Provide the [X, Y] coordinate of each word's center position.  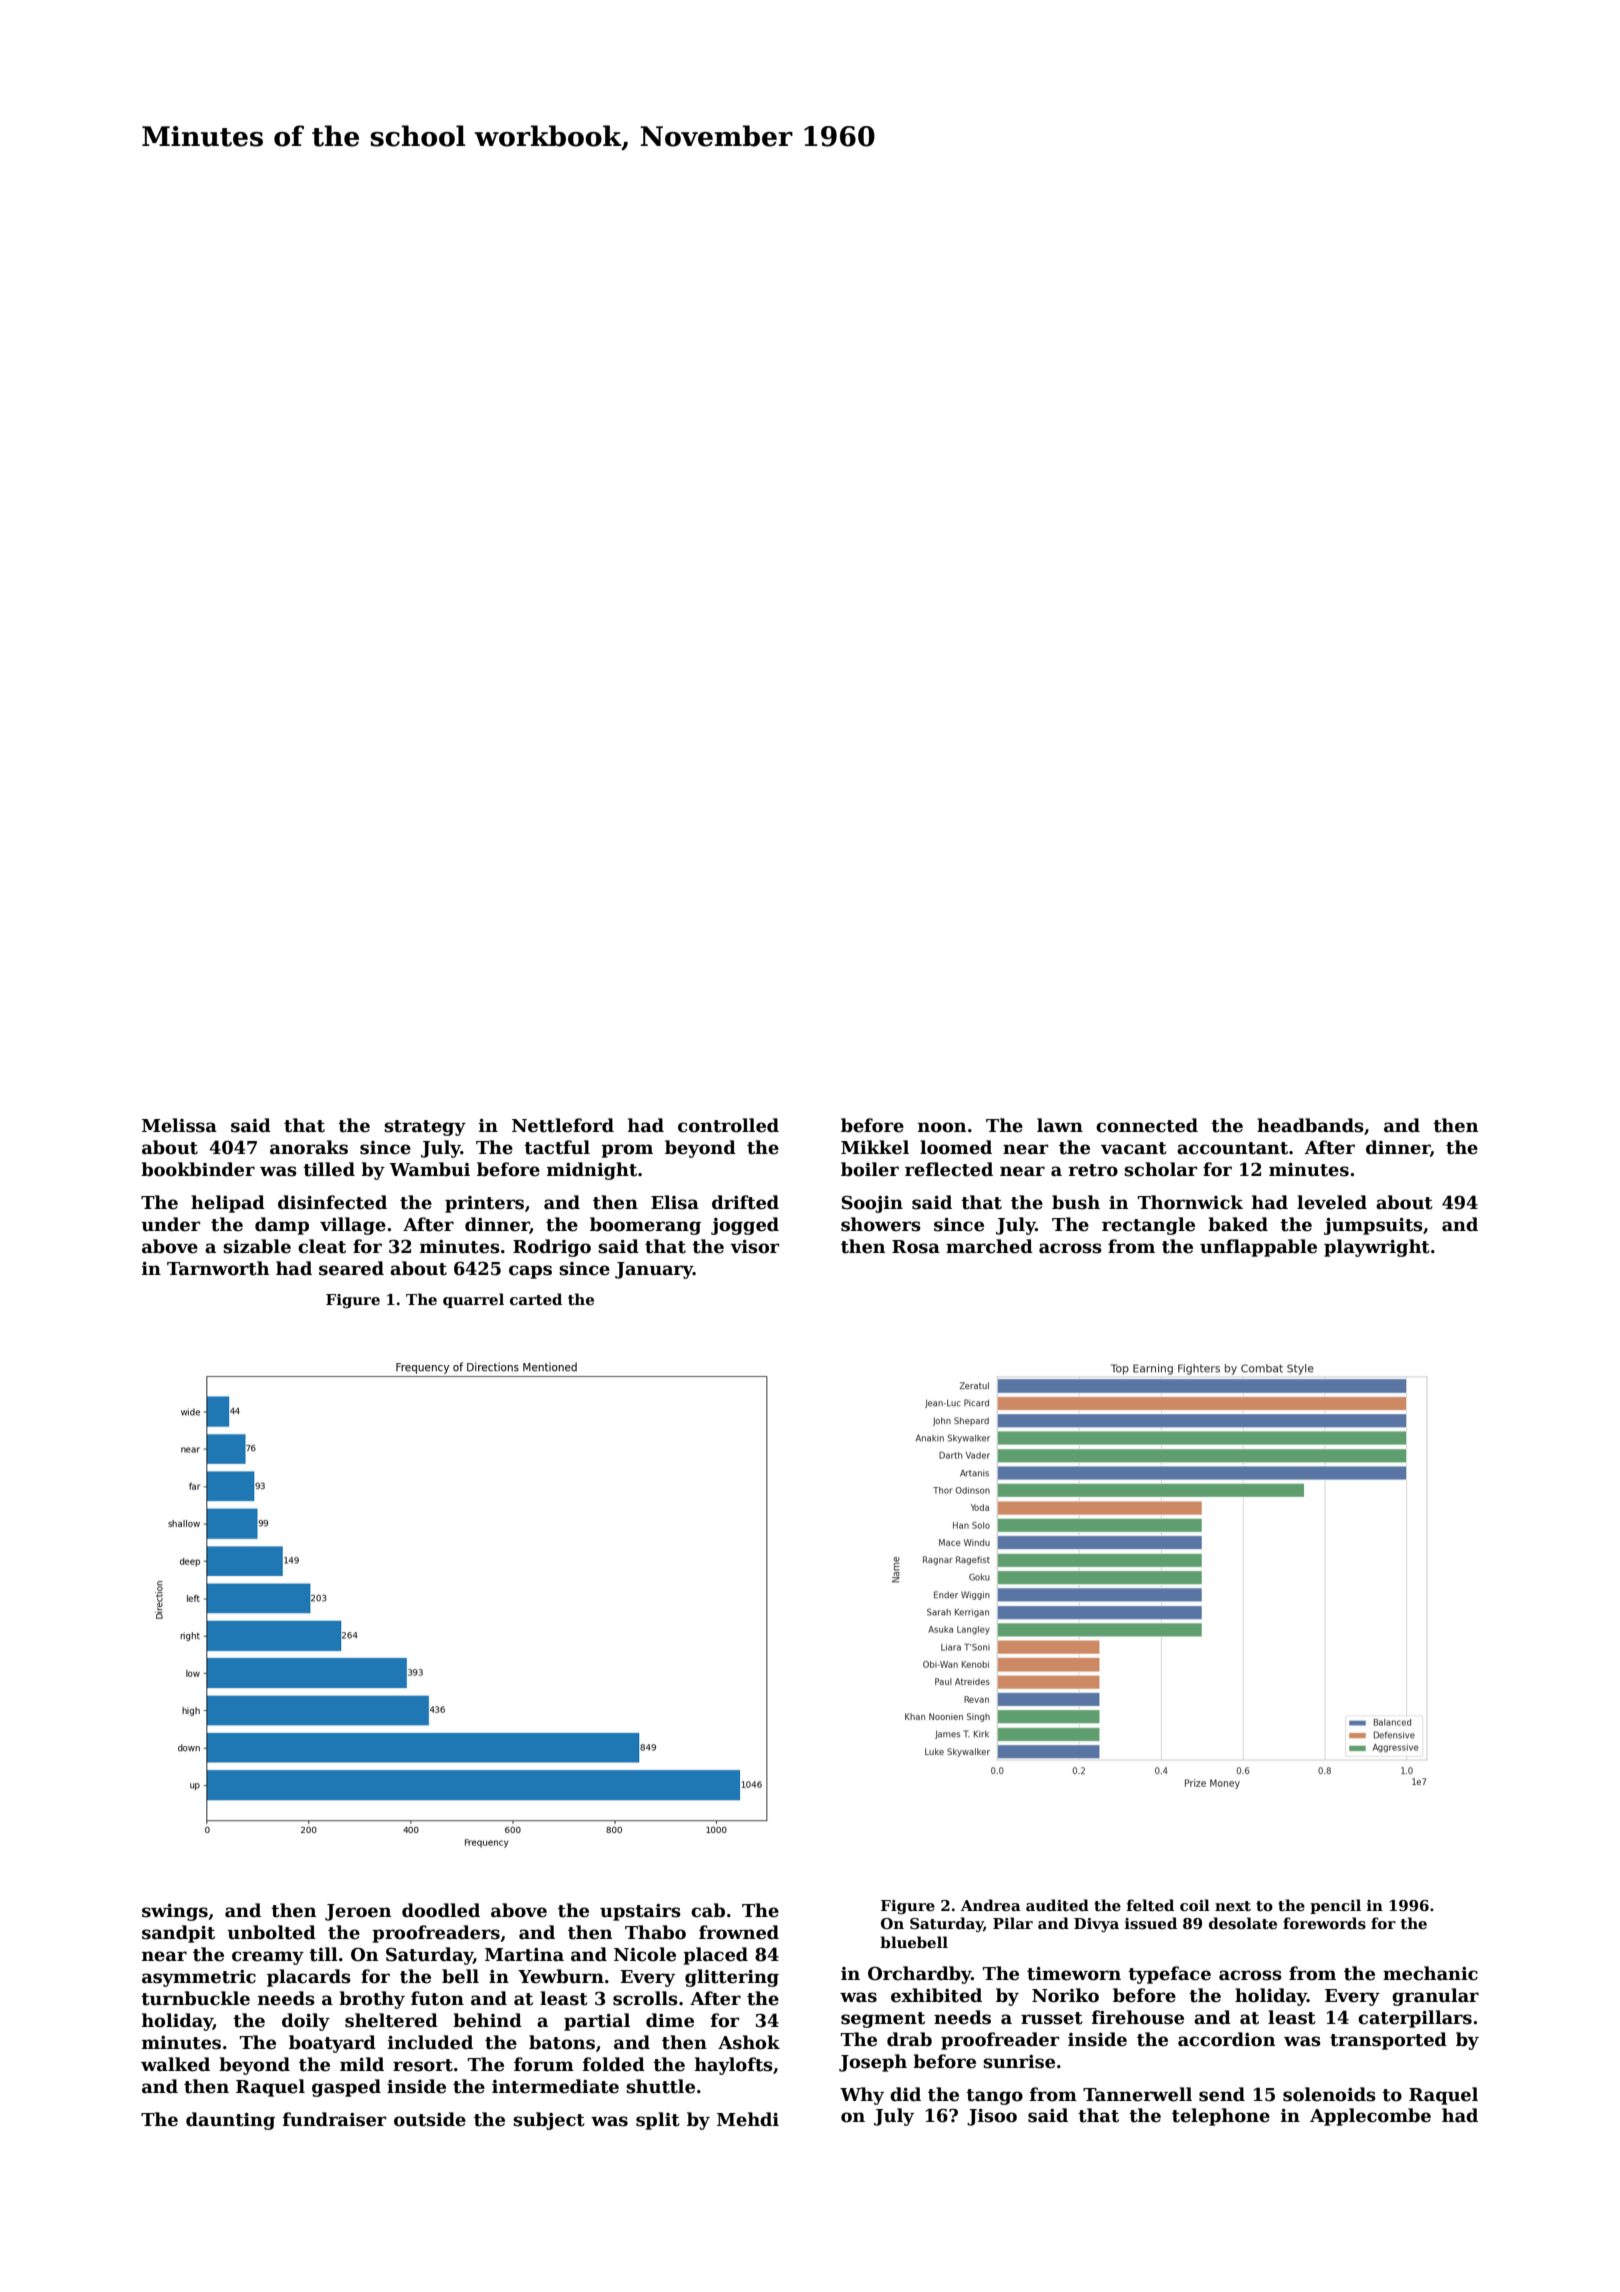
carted [536, 1299]
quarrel [473, 1300]
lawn [1060, 1125]
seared [351, 1268]
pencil [1335, 1906]
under [171, 1224]
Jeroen [358, 1912]
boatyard [332, 2044]
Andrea [991, 1905]
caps [530, 1272]
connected [1147, 1125]
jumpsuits [1373, 1226]
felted [1150, 1905]
